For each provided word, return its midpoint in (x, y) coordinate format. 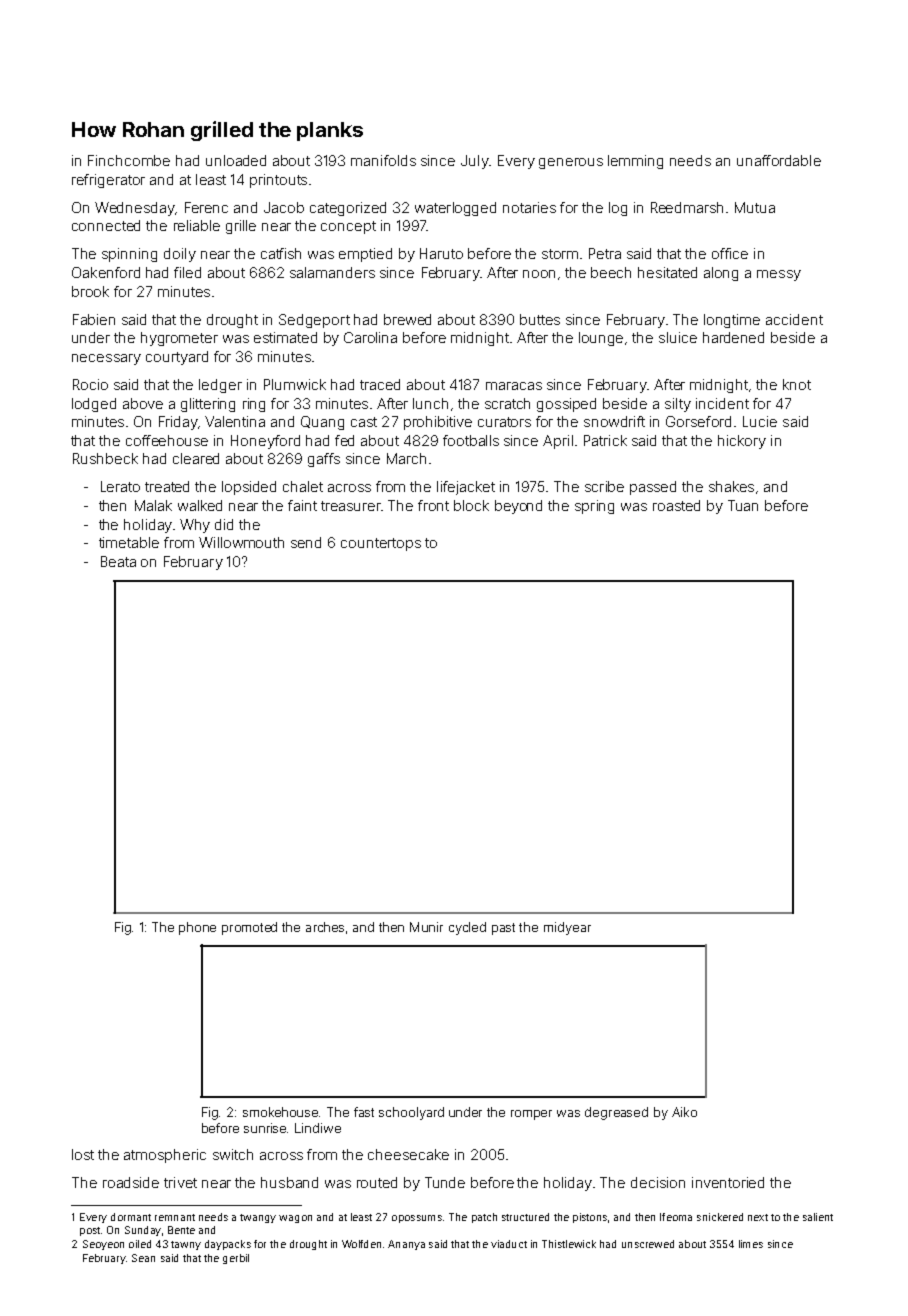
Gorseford (698, 421)
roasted (676, 505)
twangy (258, 1218)
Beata (118, 561)
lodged (94, 405)
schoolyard (411, 1113)
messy (779, 275)
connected (106, 225)
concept (348, 227)
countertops (381, 544)
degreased (616, 1113)
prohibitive (438, 423)
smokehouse (281, 1112)
